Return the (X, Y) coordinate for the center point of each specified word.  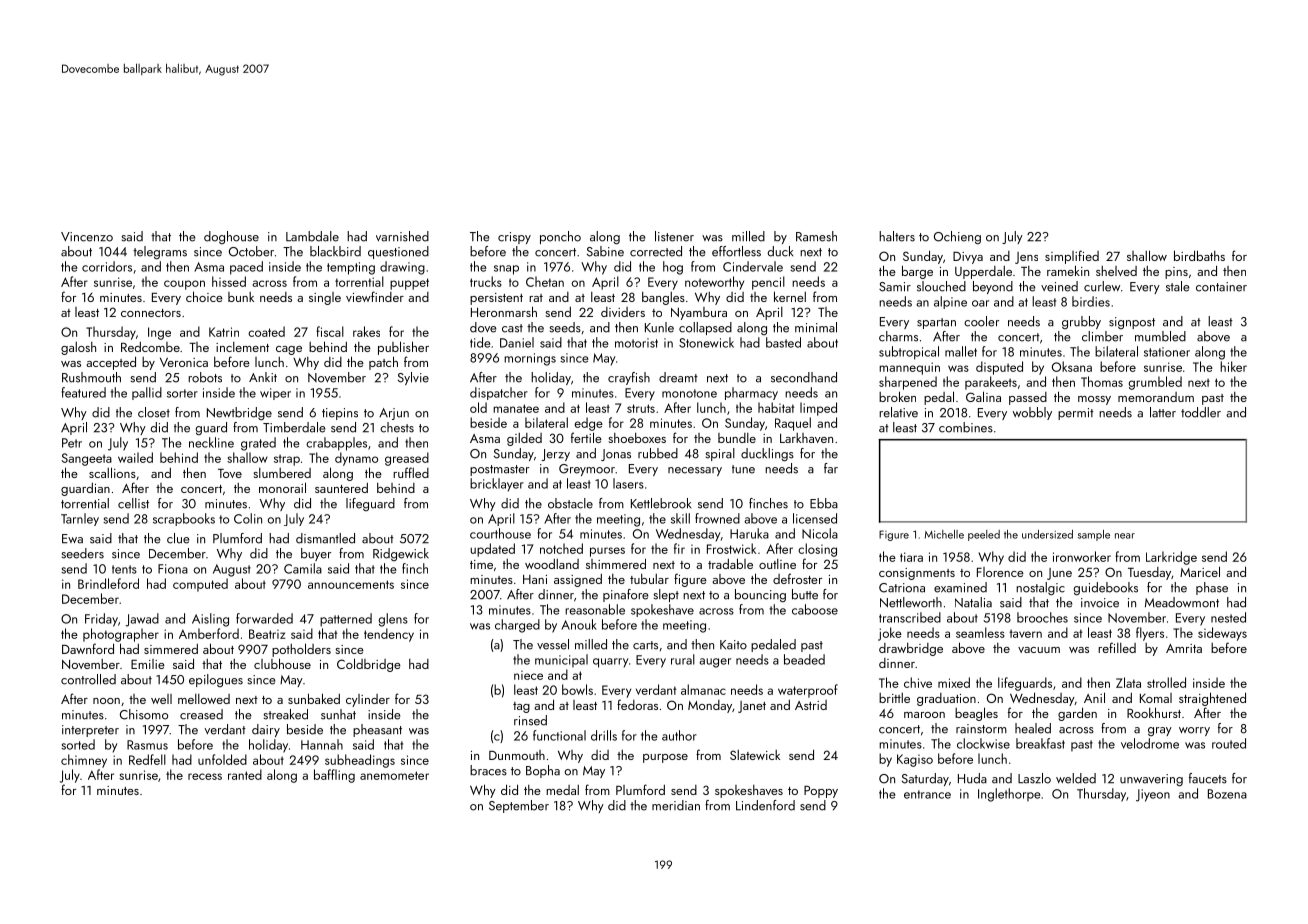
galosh (78, 348)
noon (106, 701)
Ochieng (957, 237)
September (519, 806)
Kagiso (915, 760)
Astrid (811, 705)
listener (674, 236)
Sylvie (413, 378)
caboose (815, 609)
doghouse (231, 237)
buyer (316, 554)
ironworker (1082, 556)
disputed (999, 368)
